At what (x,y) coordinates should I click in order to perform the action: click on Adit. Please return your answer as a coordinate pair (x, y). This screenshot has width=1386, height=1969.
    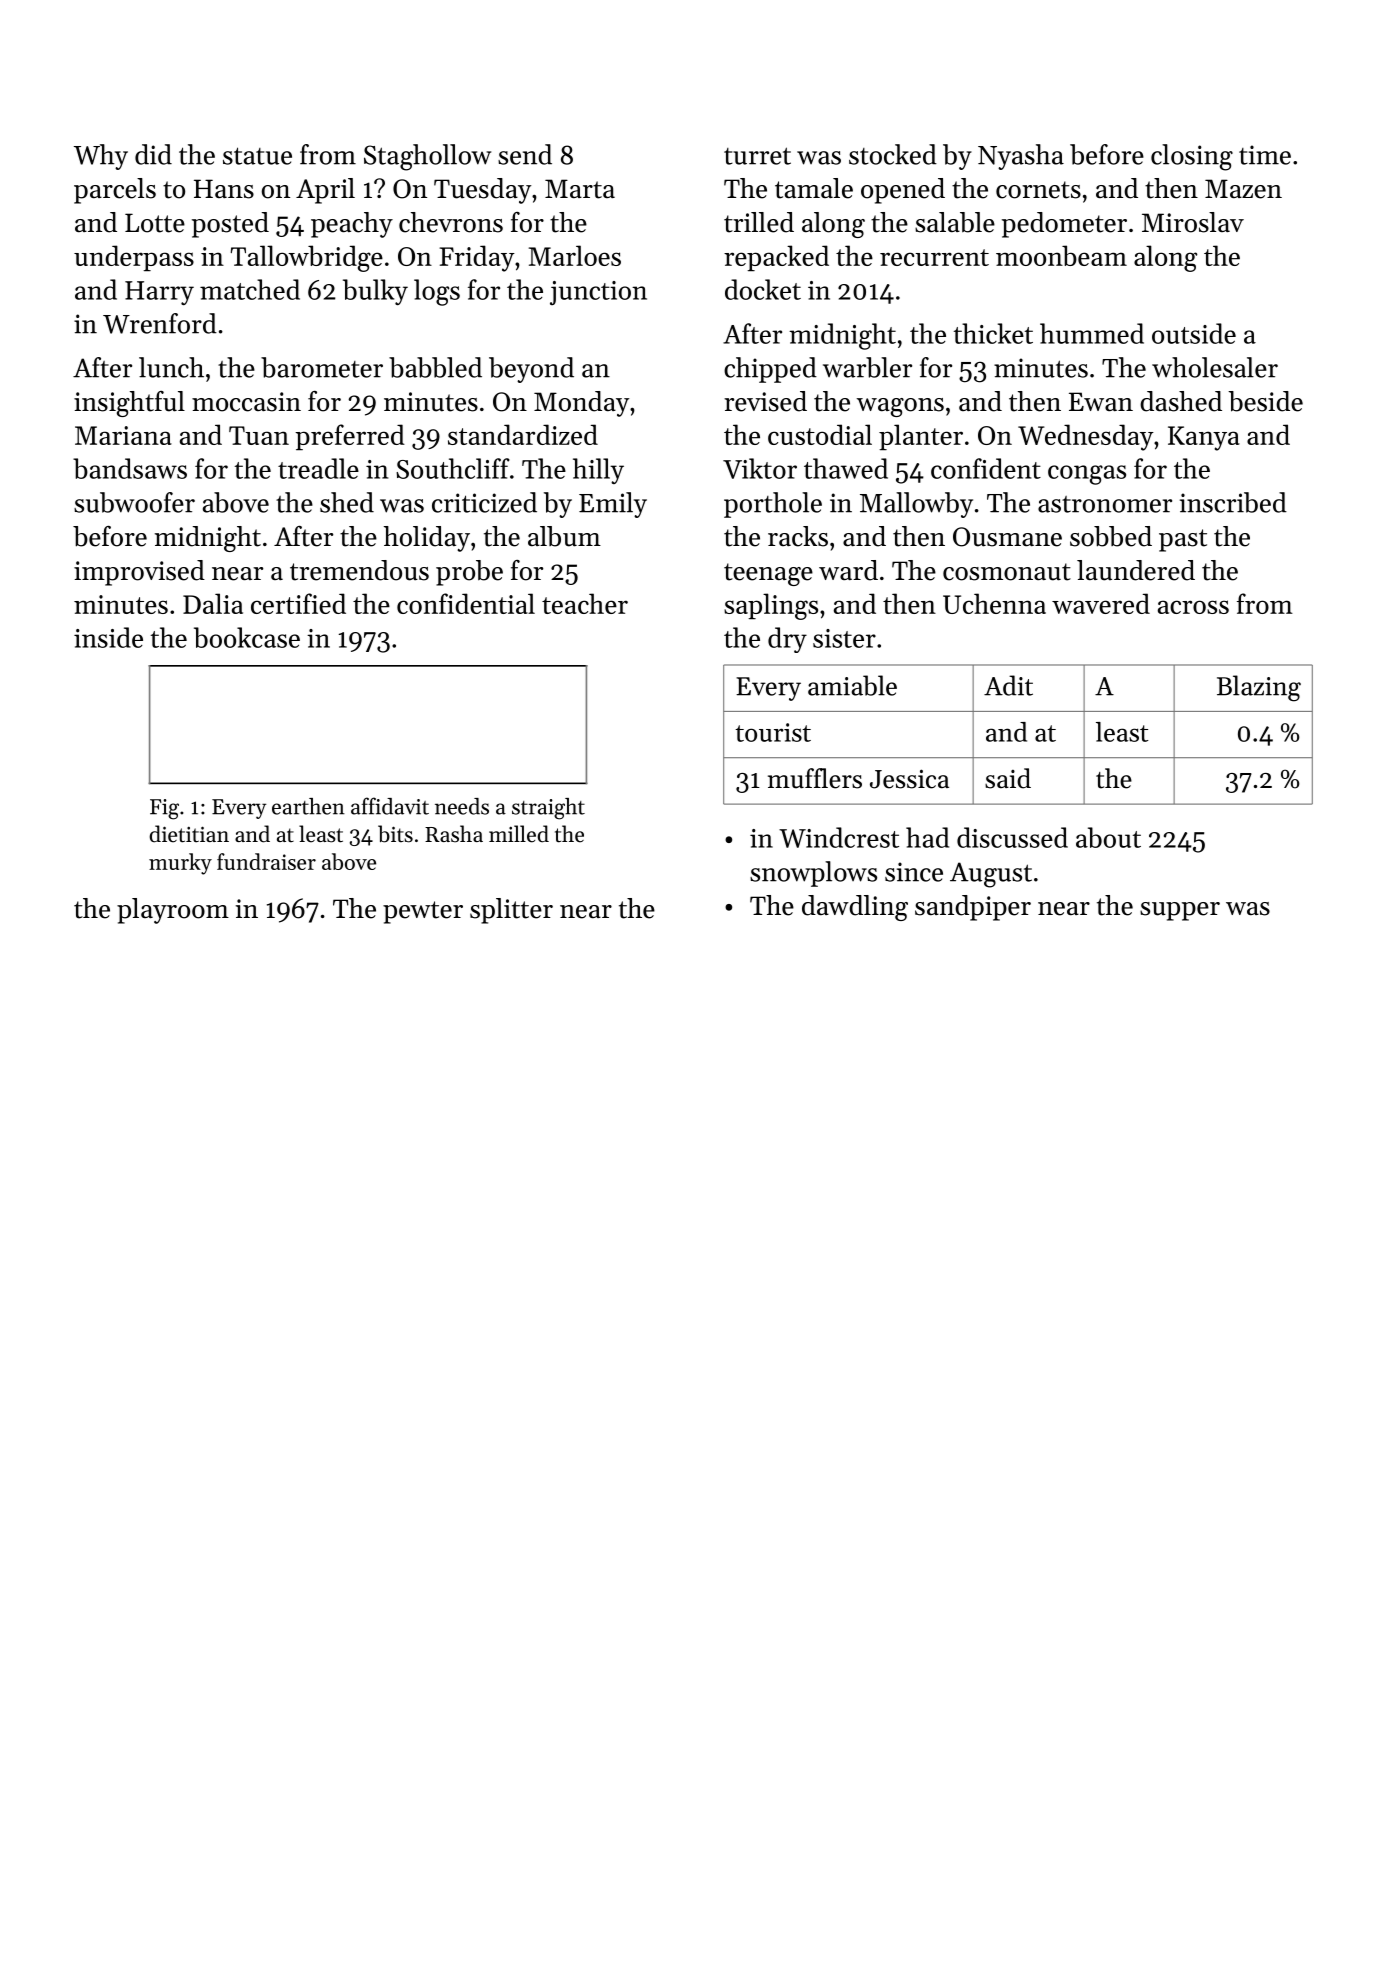
    Looking at the image, I should click on (1008, 685).
